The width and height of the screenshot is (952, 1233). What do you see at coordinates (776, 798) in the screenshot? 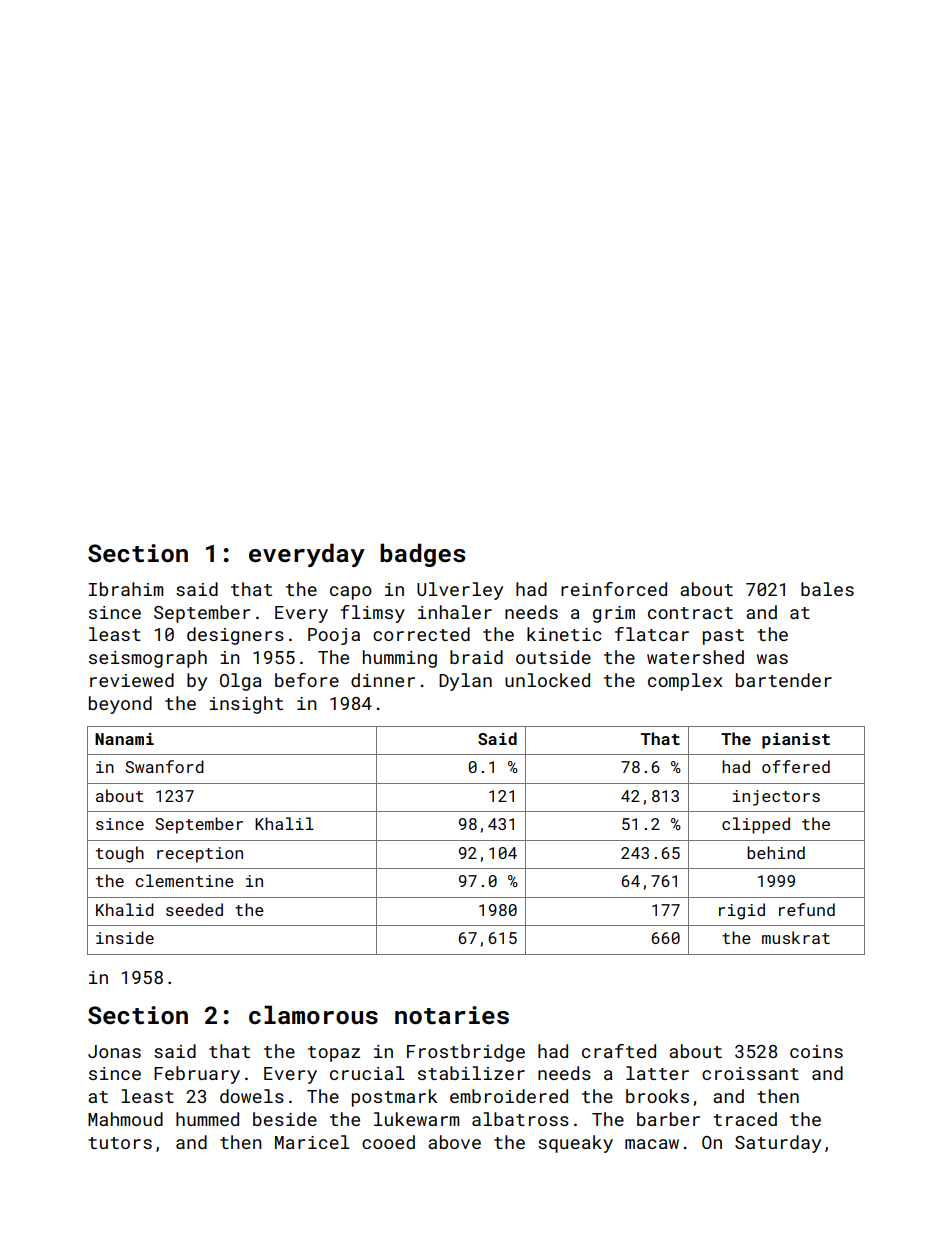
I see `injectors` at bounding box center [776, 798].
